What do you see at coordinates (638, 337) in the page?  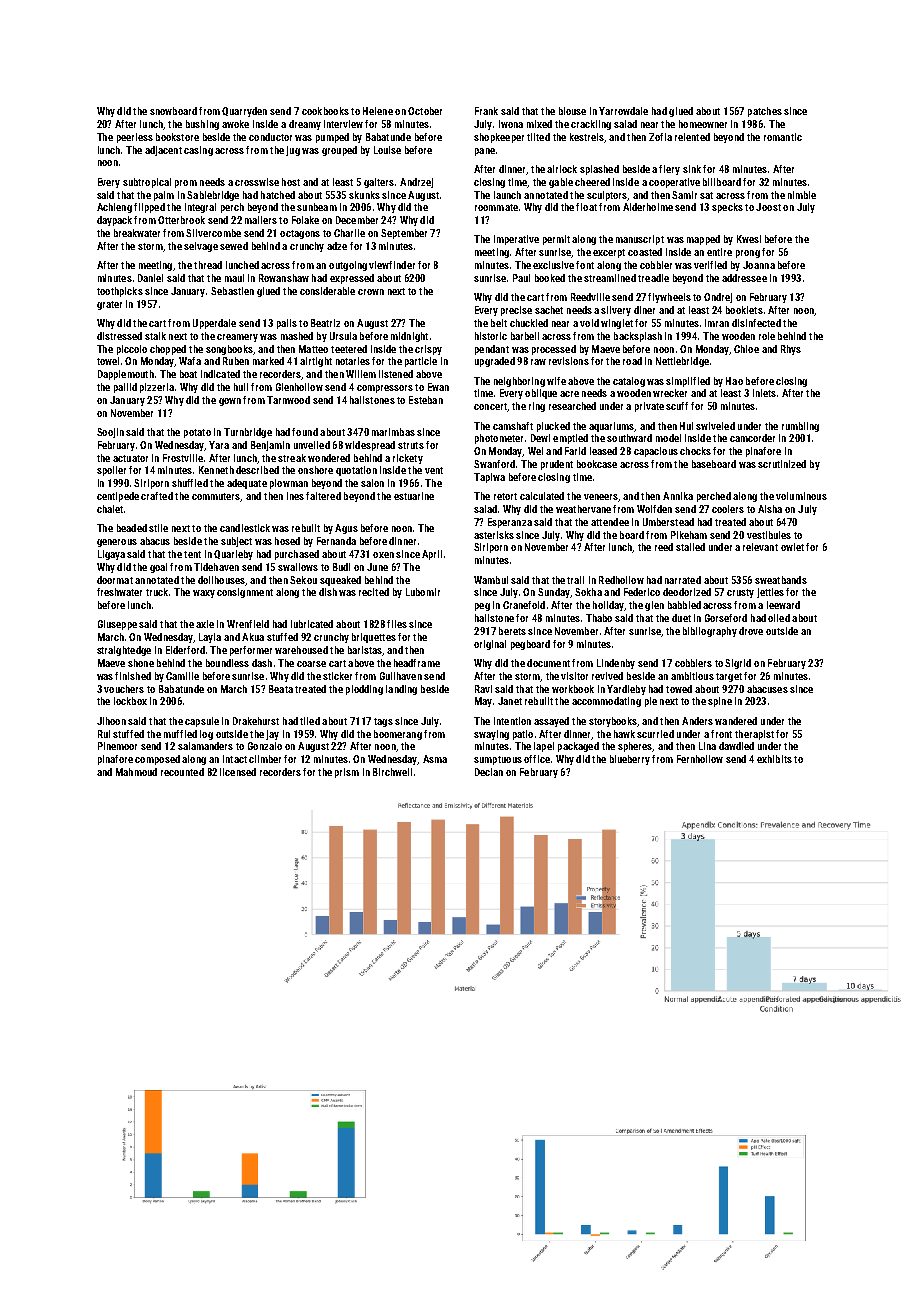 I see `backsplash` at bounding box center [638, 337].
